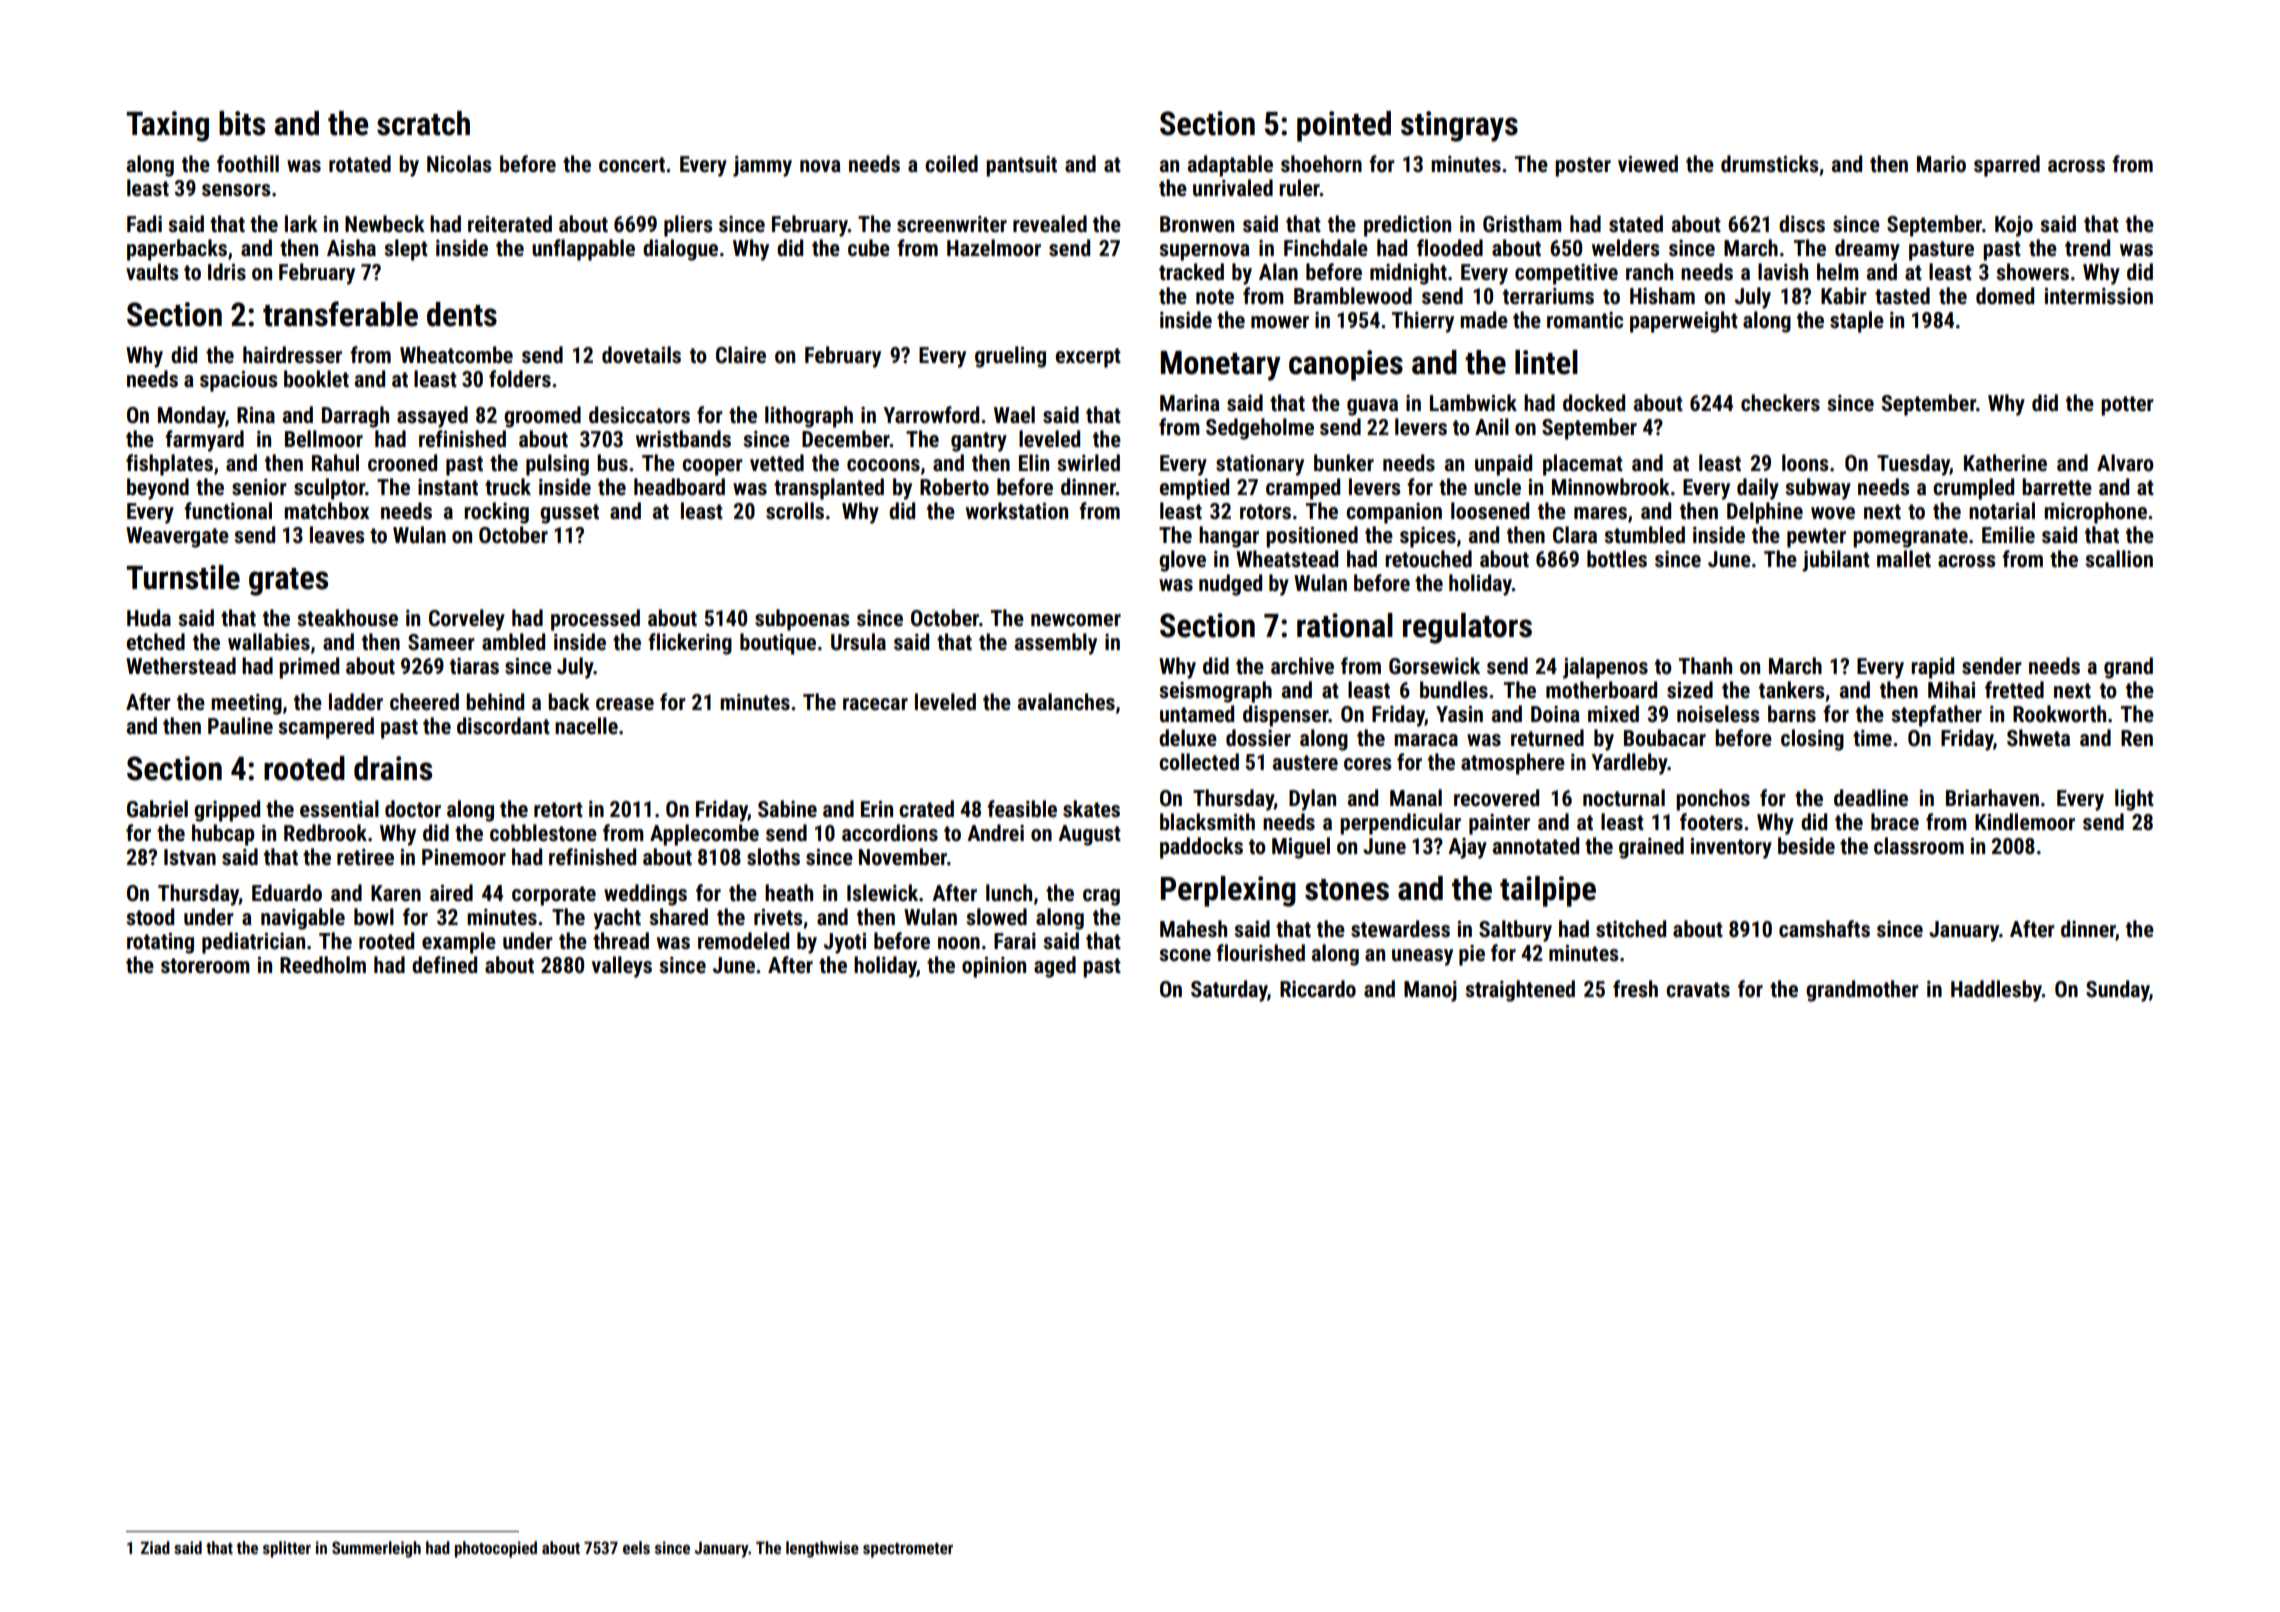  What do you see at coordinates (496, 1549) in the page?
I see `photocopied` at bounding box center [496, 1549].
